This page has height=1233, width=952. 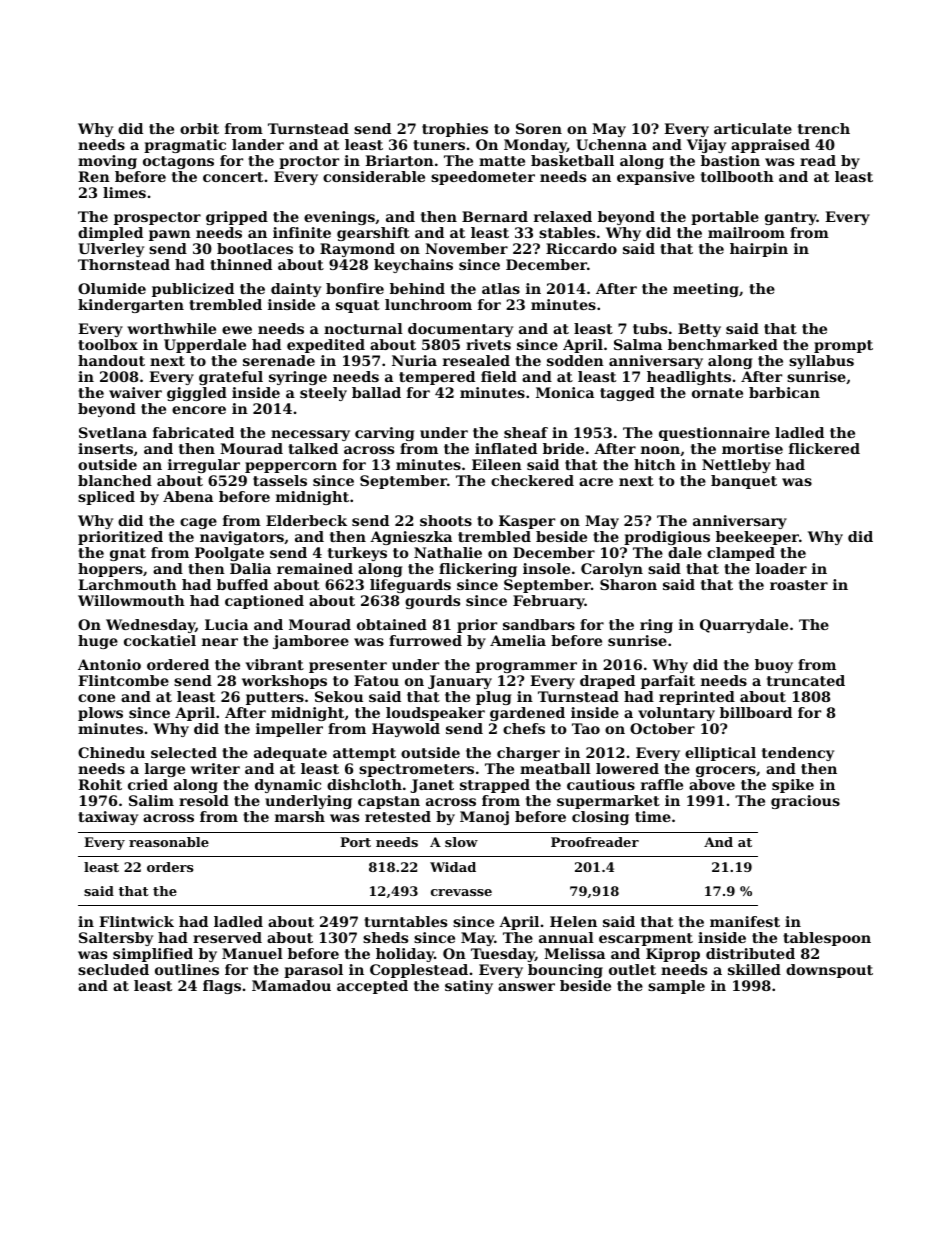 What do you see at coordinates (107, 162) in the page?
I see `moving` at bounding box center [107, 162].
